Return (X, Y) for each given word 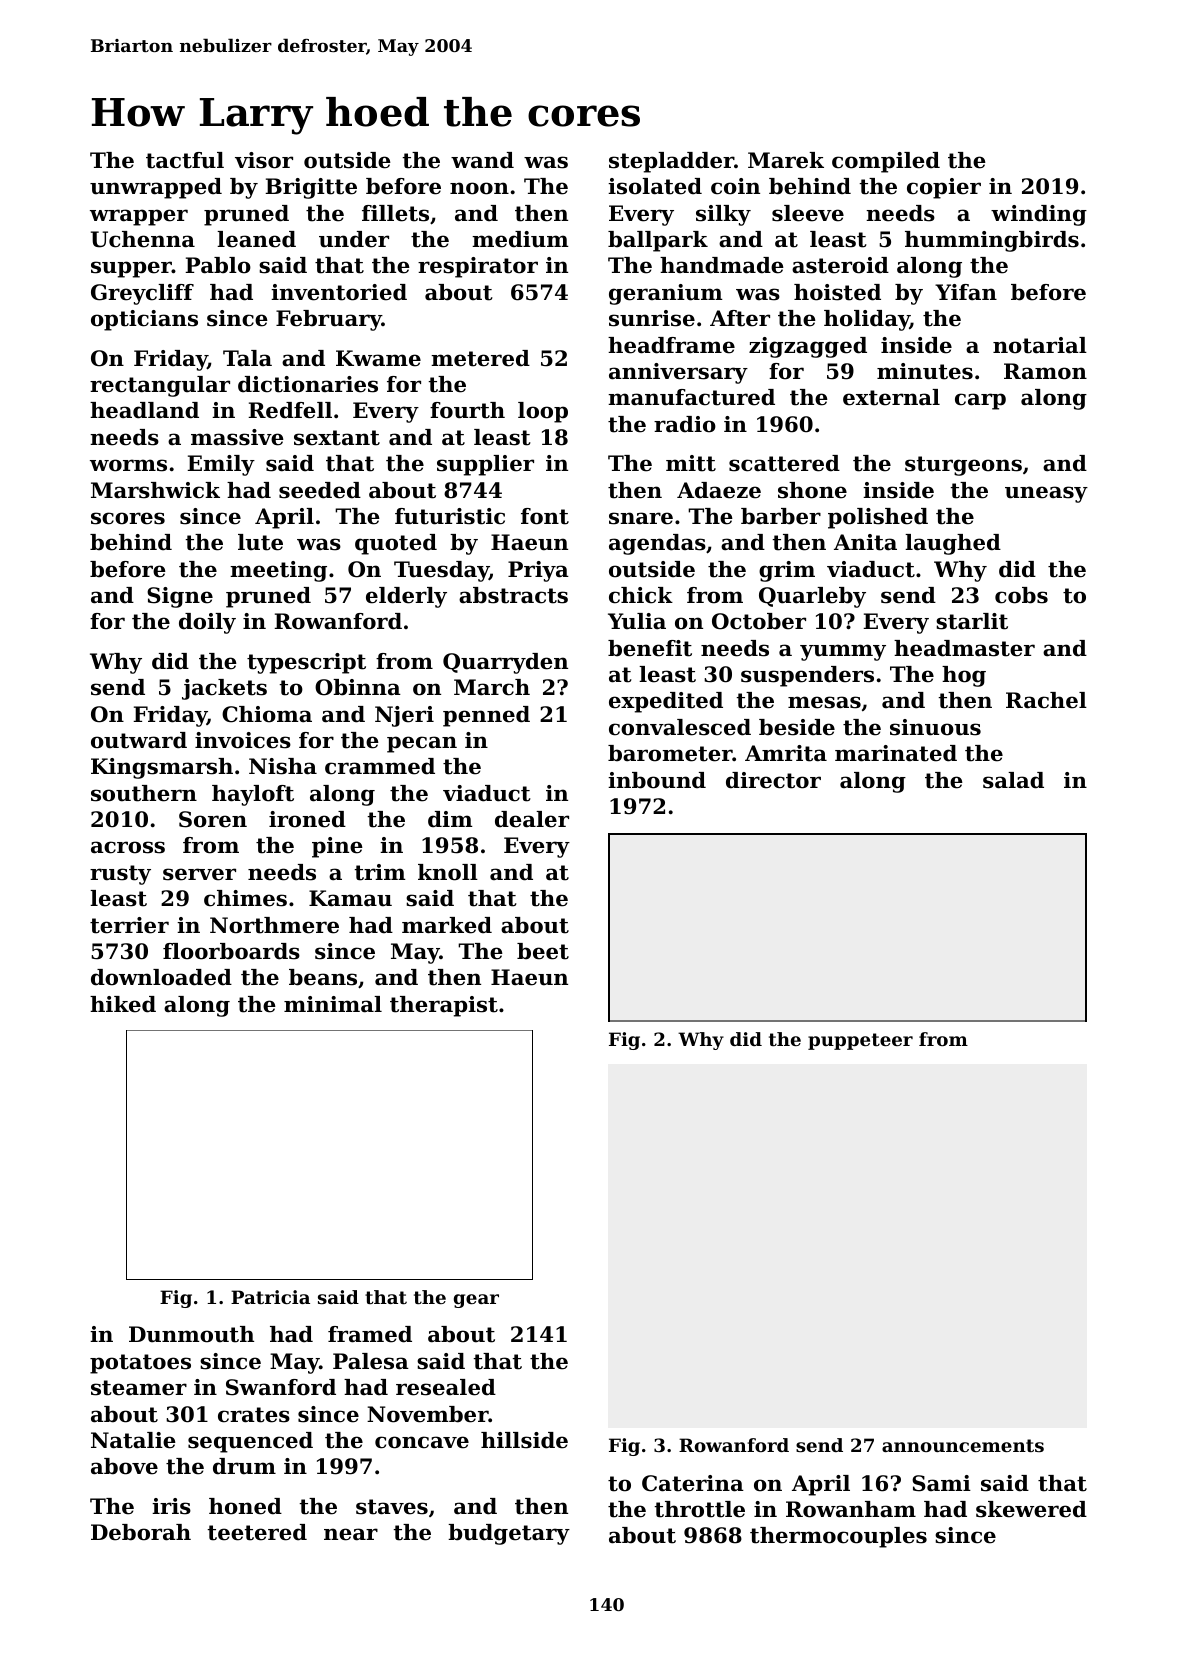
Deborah (141, 1532)
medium (520, 239)
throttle (699, 1509)
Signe (180, 597)
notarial (1040, 345)
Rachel (1046, 700)
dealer (532, 819)
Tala (247, 358)
